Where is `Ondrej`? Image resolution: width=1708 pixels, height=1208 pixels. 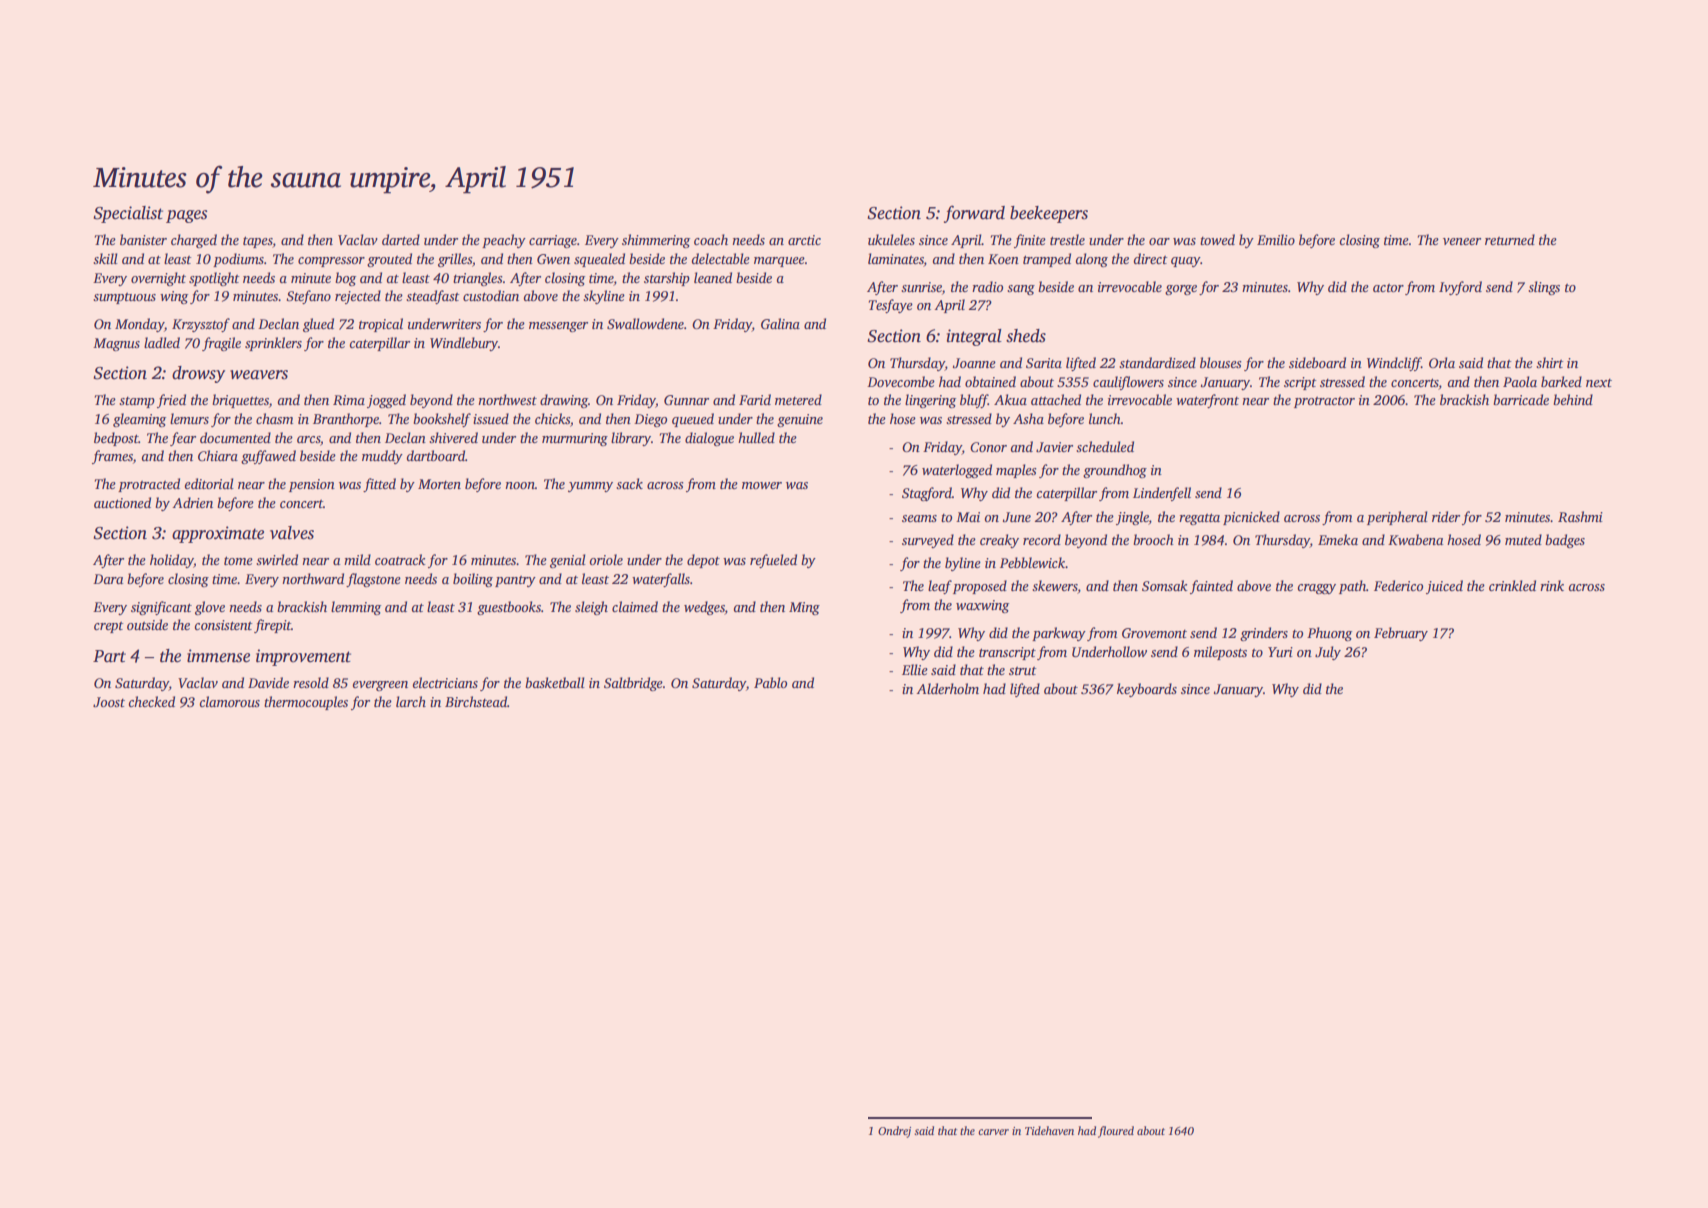
Ondrej is located at coordinates (894, 1132).
